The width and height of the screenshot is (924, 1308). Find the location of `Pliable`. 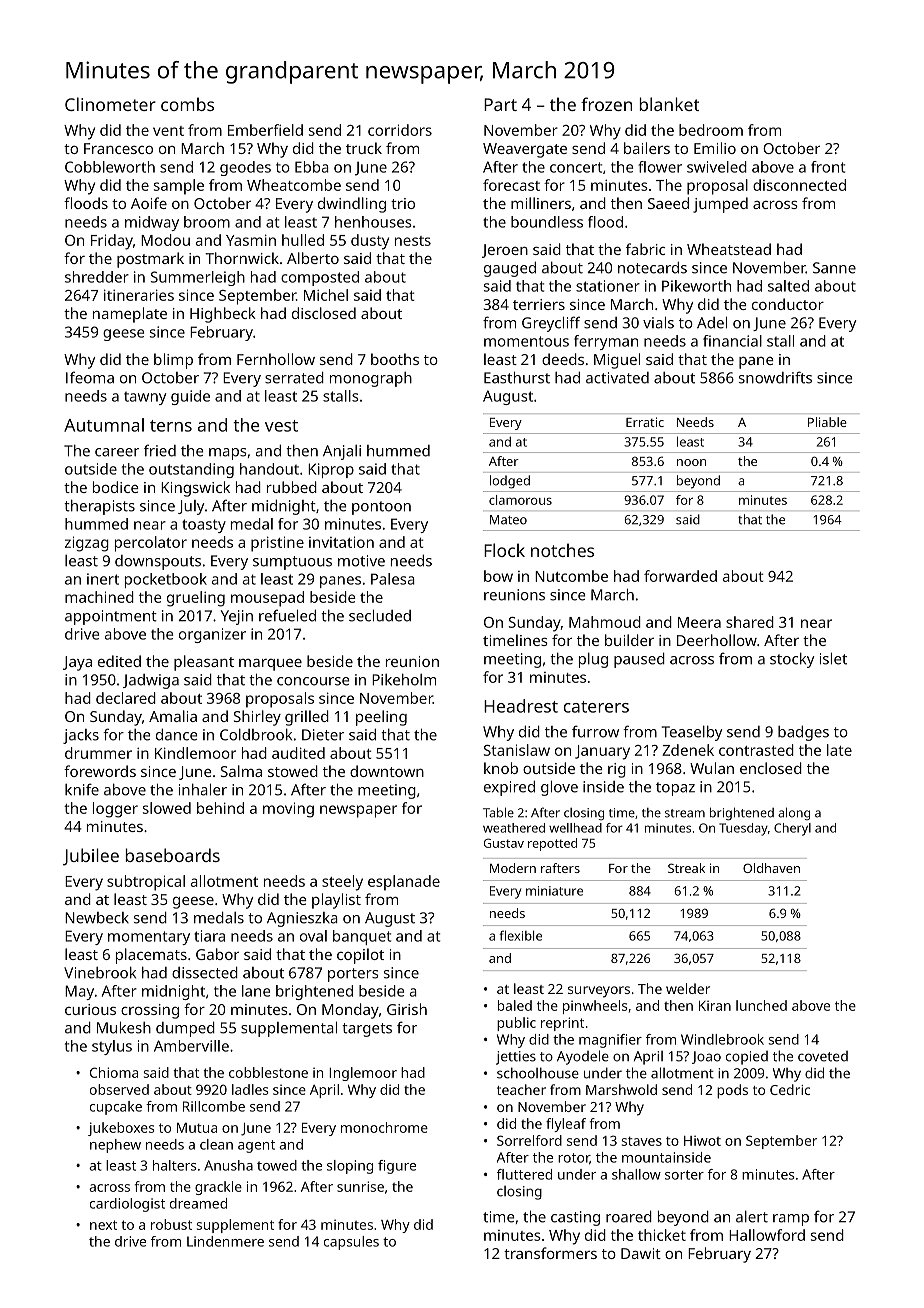

Pliable is located at coordinates (827, 422).
